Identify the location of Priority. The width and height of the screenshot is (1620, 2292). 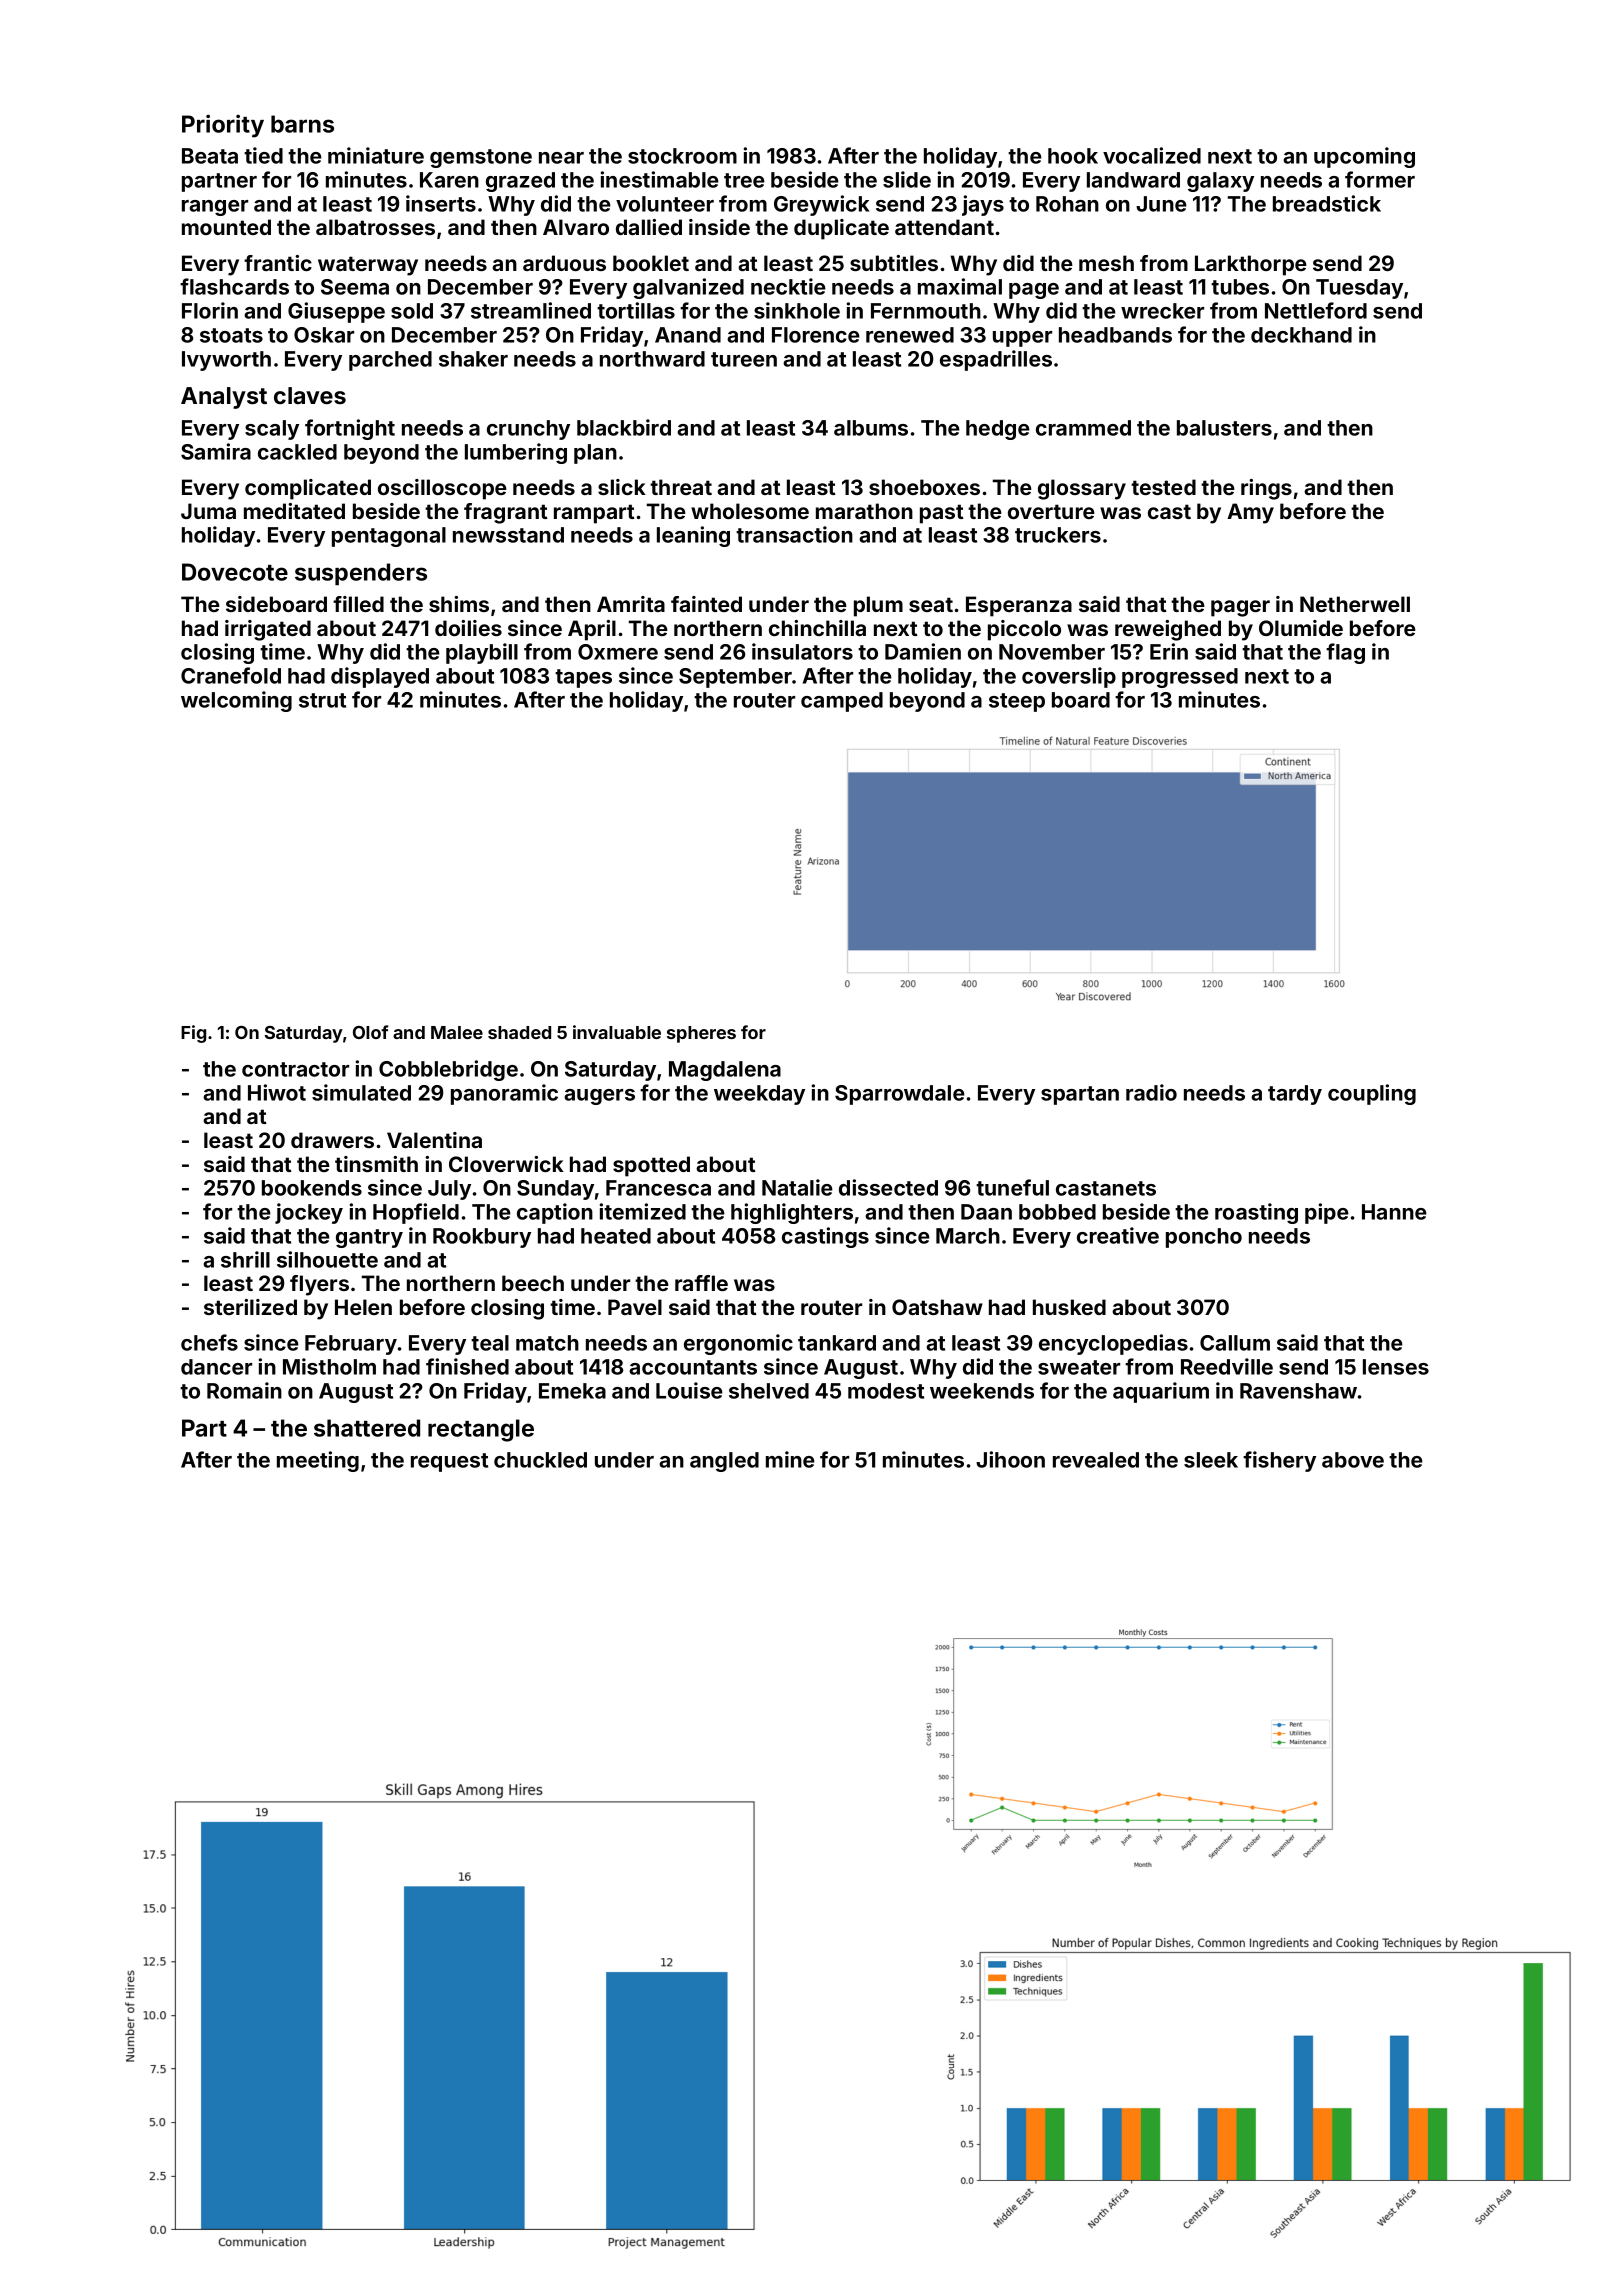
(223, 126).
